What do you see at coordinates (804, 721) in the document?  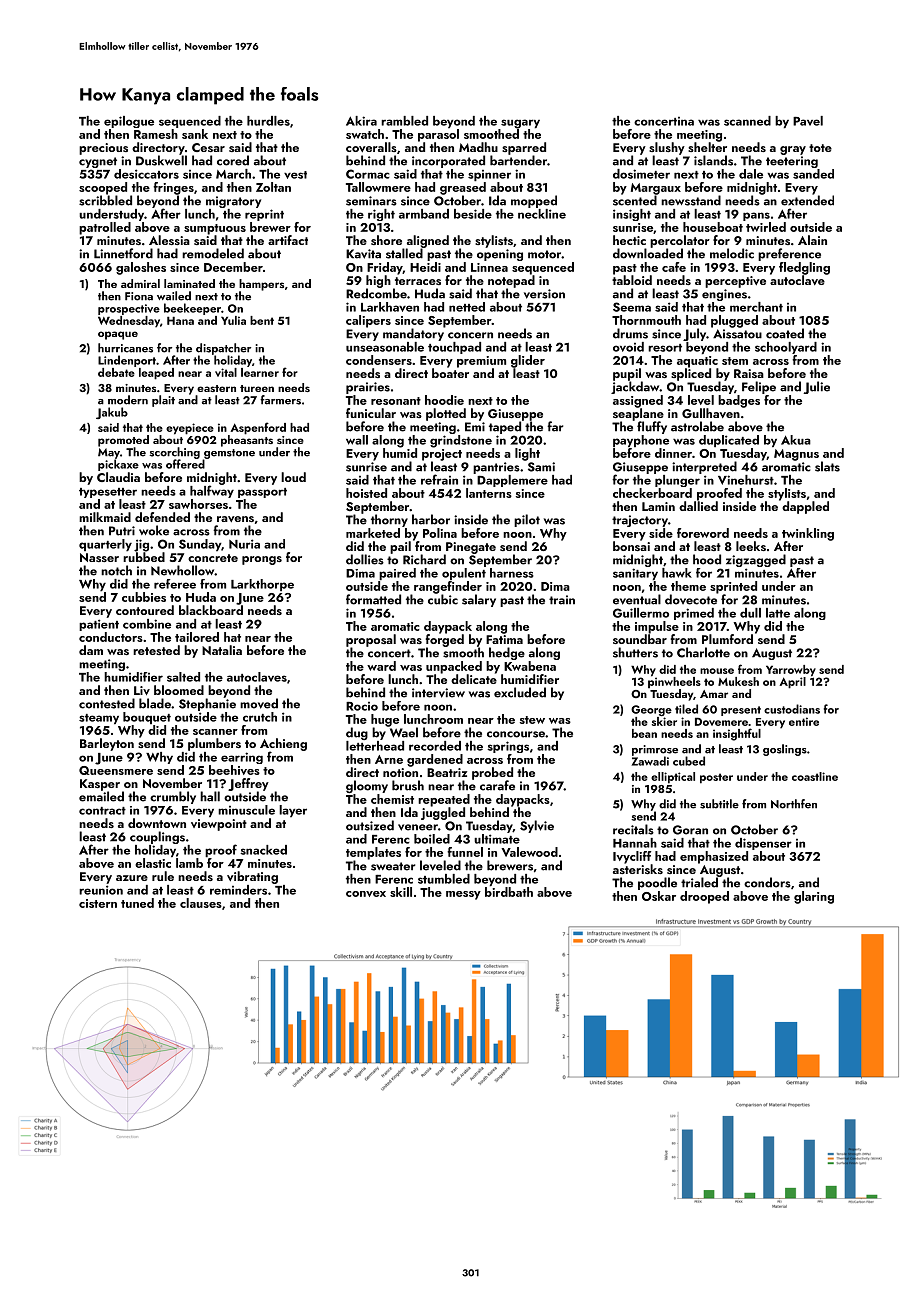 I see `entire` at bounding box center [804, 721].
